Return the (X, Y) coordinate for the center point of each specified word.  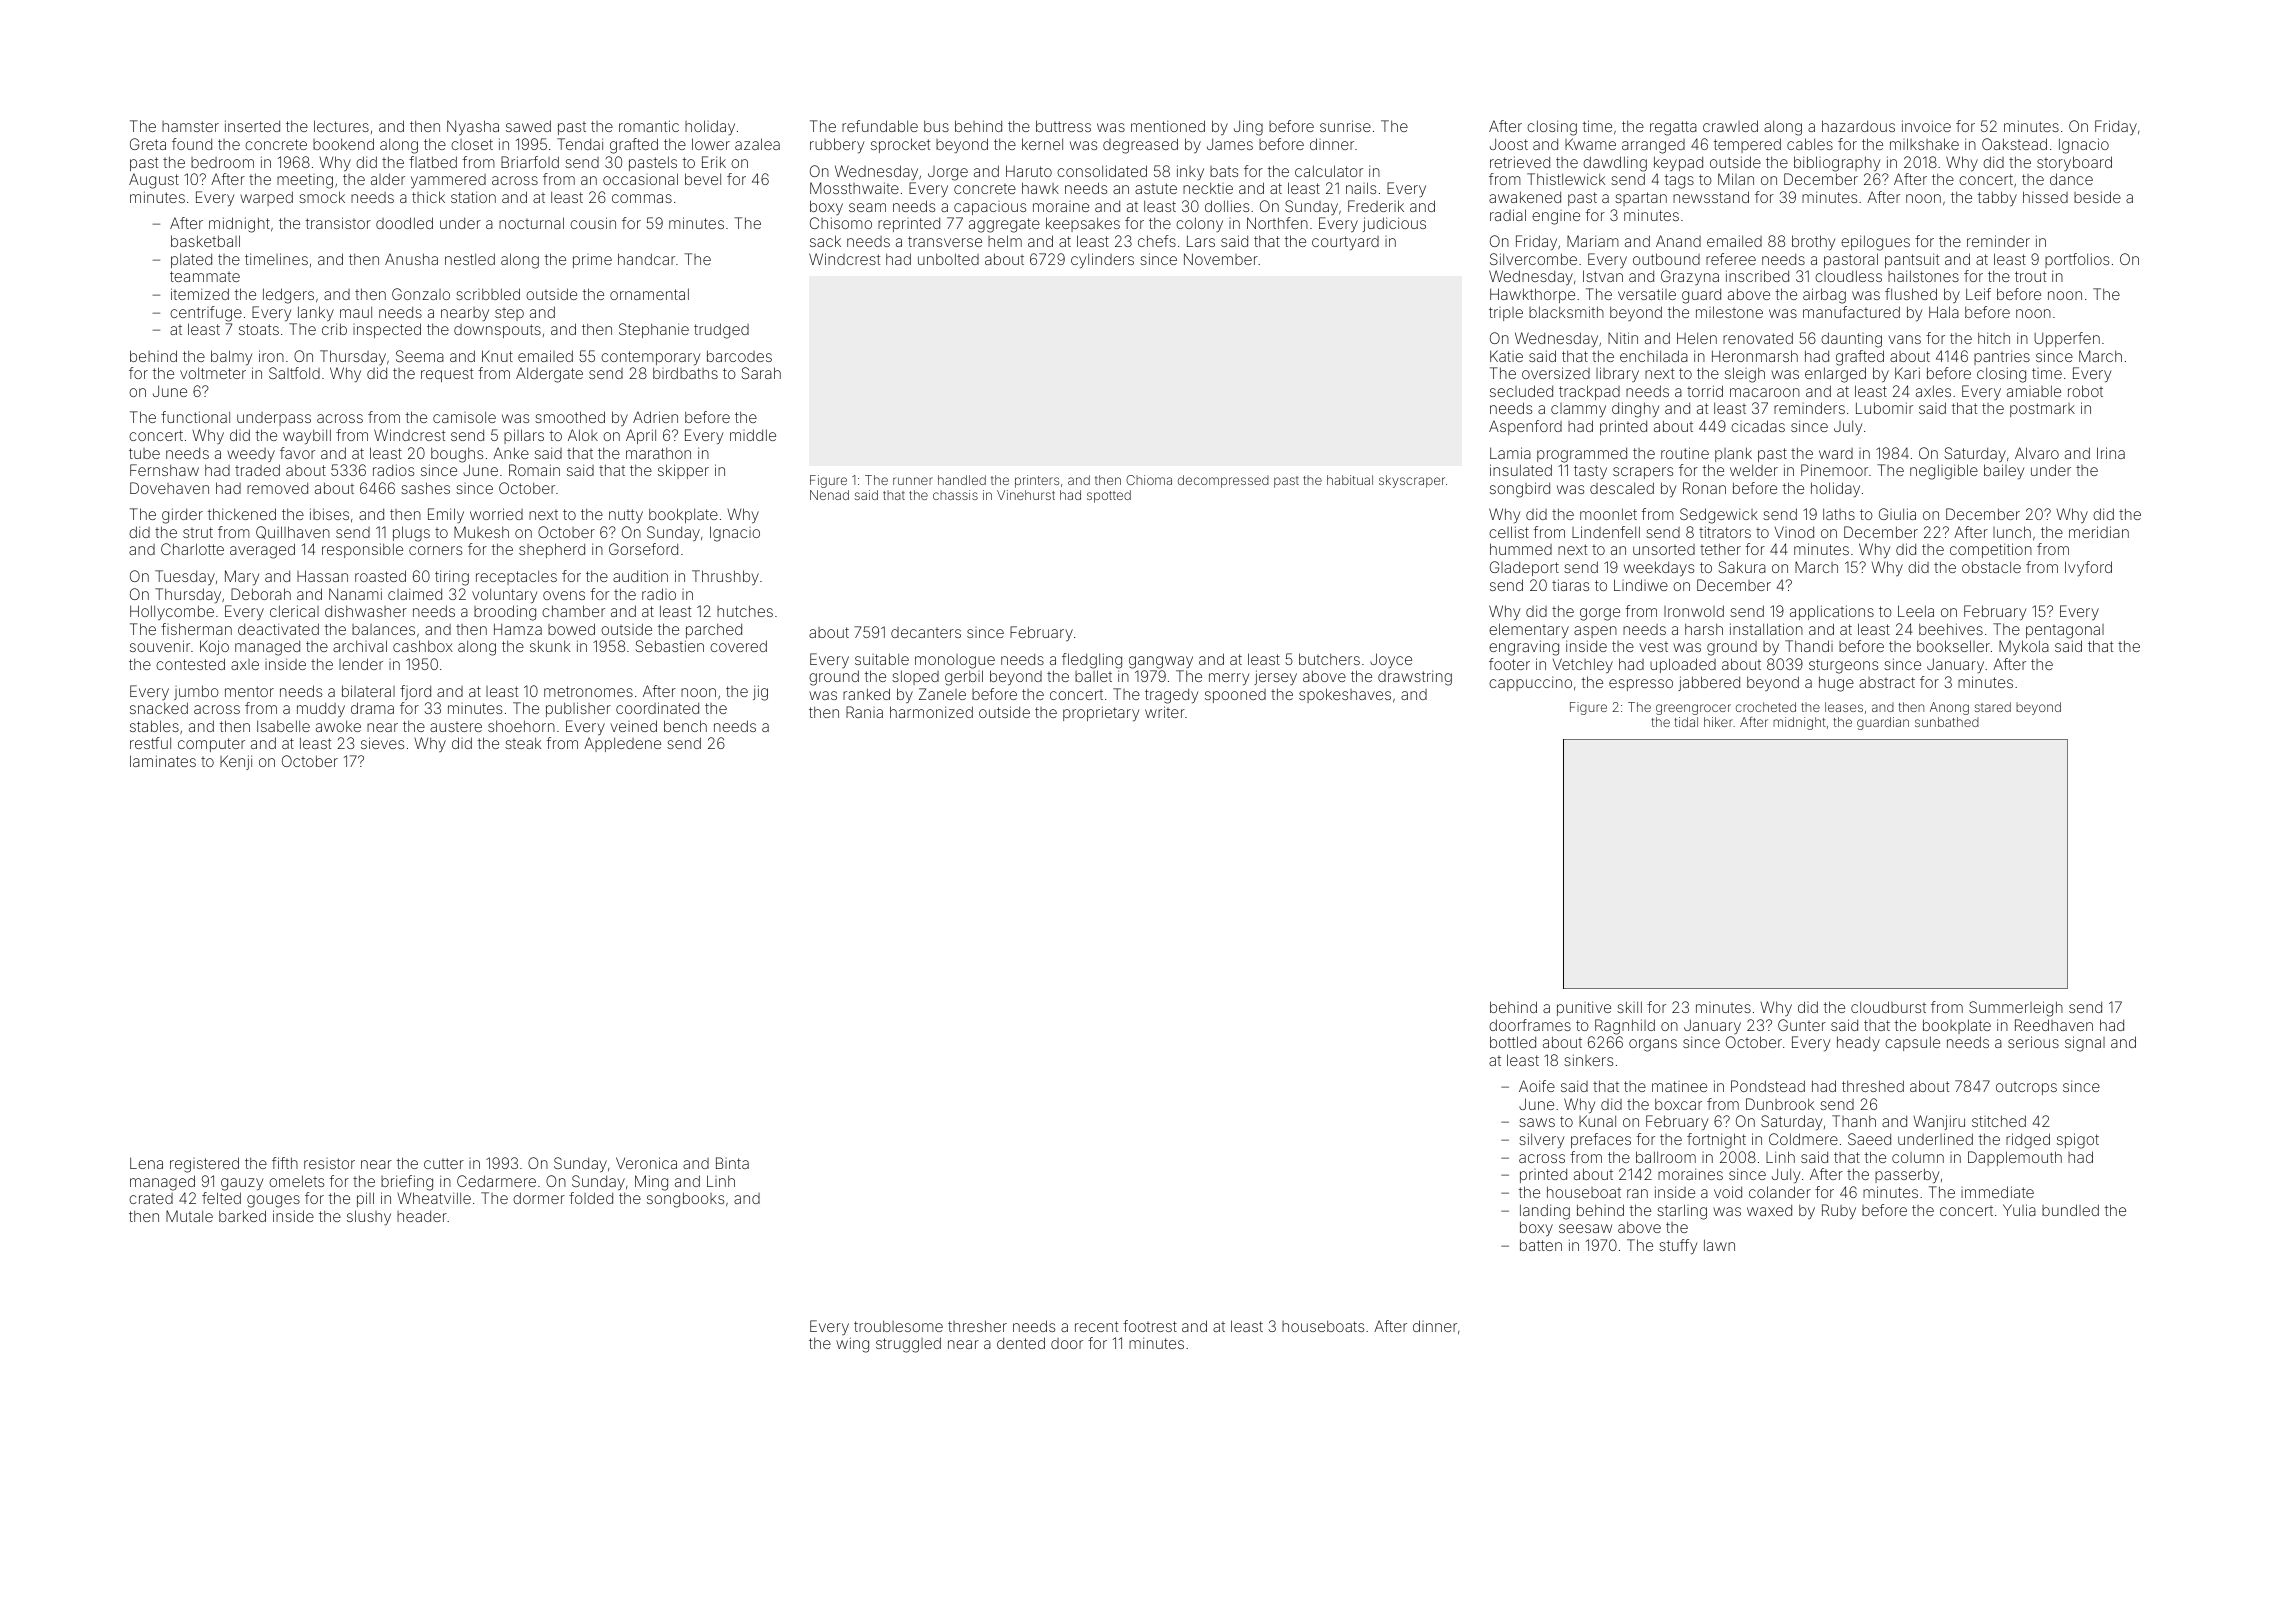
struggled (908, 1345)
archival (360, 646)
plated (191, 260)
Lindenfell (1606, 532)
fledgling (1092, 661)
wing (852, 1345)
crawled (1730, 126)
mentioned (1168, 126)
